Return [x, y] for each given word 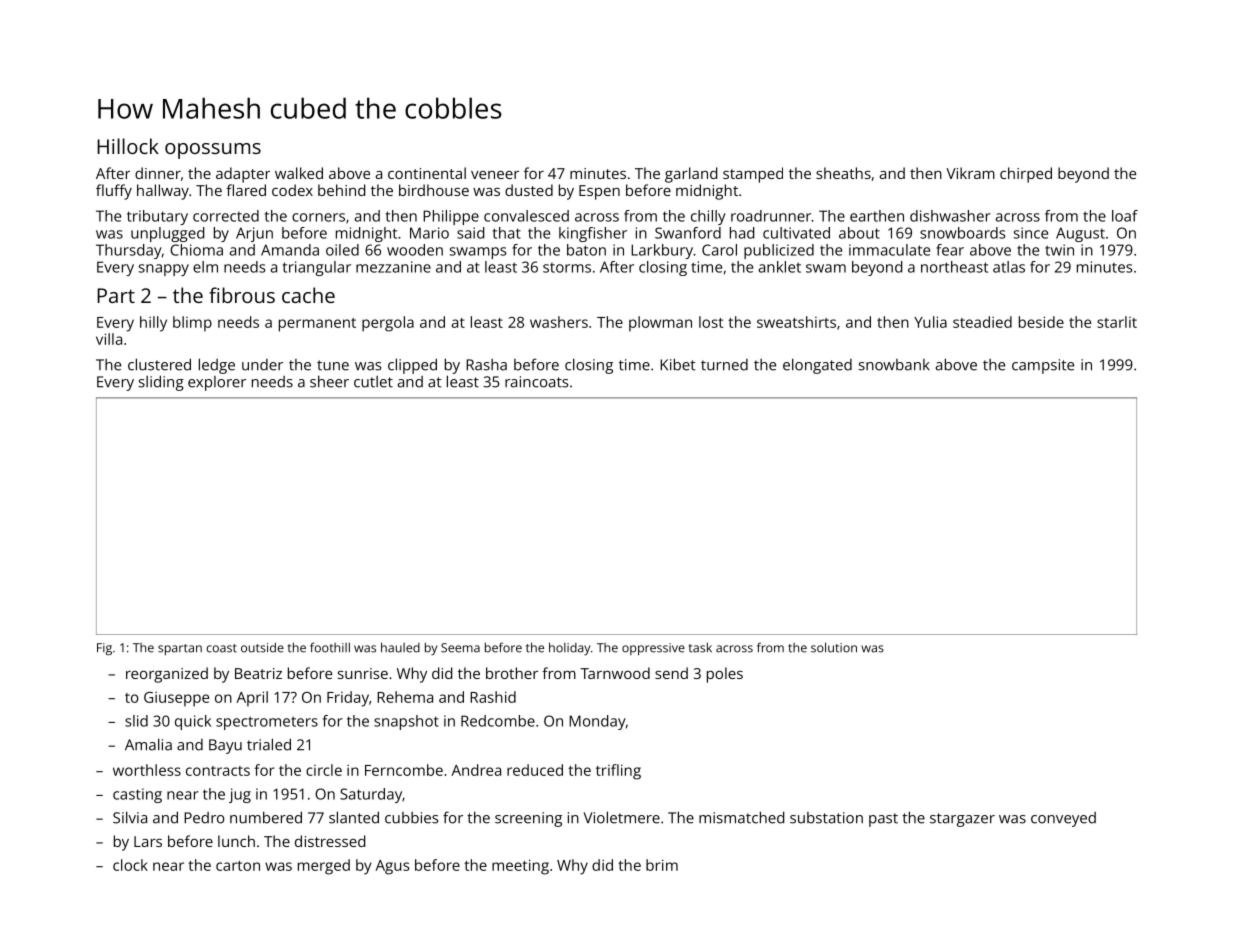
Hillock [128, 146]
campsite [1043, 366]
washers [559, 322]
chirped [1026, 175]
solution [834, 647]
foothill [330, 647]
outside [262, 647]
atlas [1009, 267]
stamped [753, 175]
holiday [569, 648]
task [700, 647]
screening [528, 819]
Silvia [130, 817]
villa [109, 339]
